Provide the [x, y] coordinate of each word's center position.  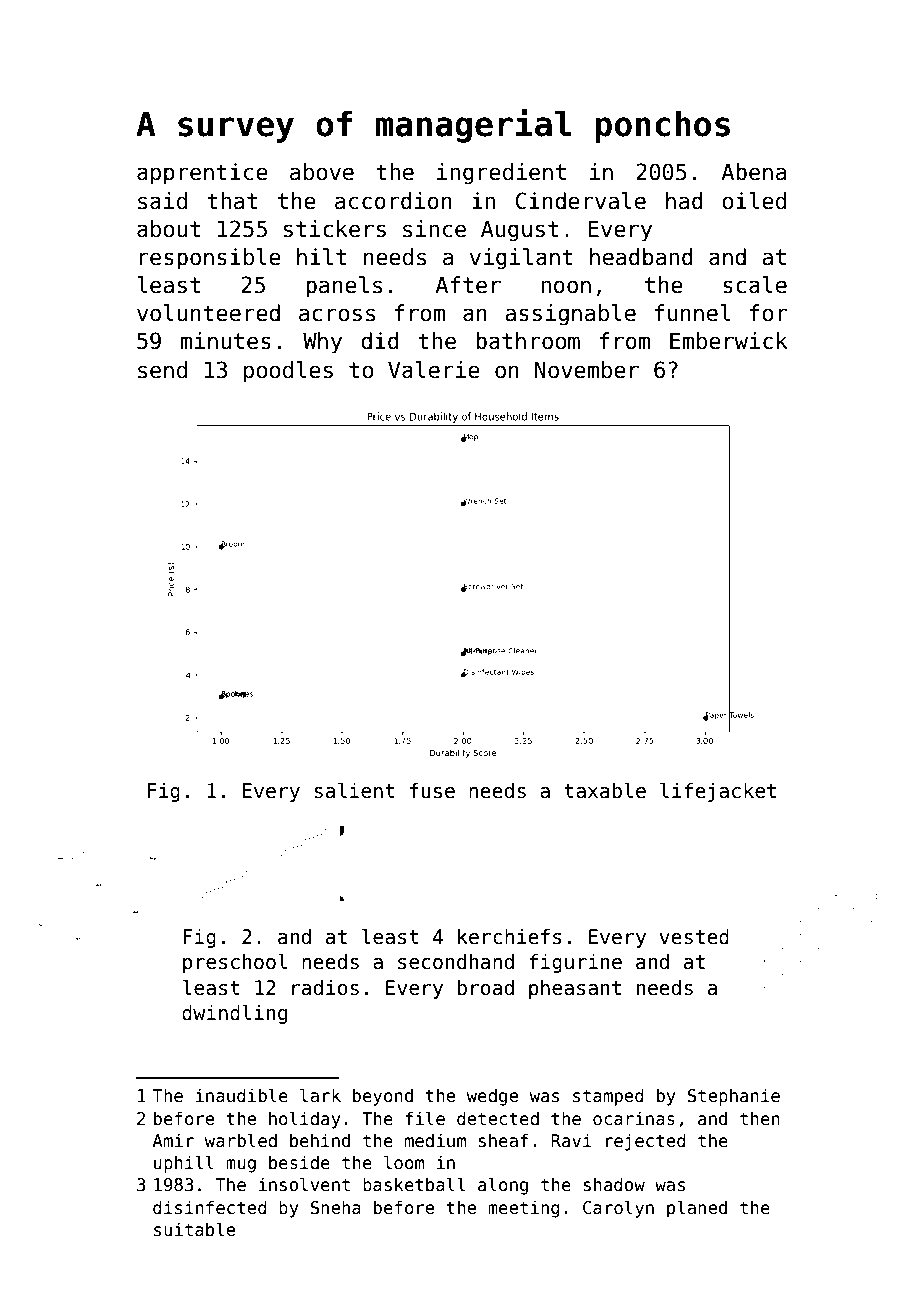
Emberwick [729, 341]
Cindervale [580, 201]
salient [354, 791]
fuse [432, 791]
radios [325, 988]
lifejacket [718, 792]
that [232, 201]
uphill [184, 1164]
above [322, 172]
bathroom [528, 341]
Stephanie [734, 1097]
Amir [173, 1140]
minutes [225, 341]
